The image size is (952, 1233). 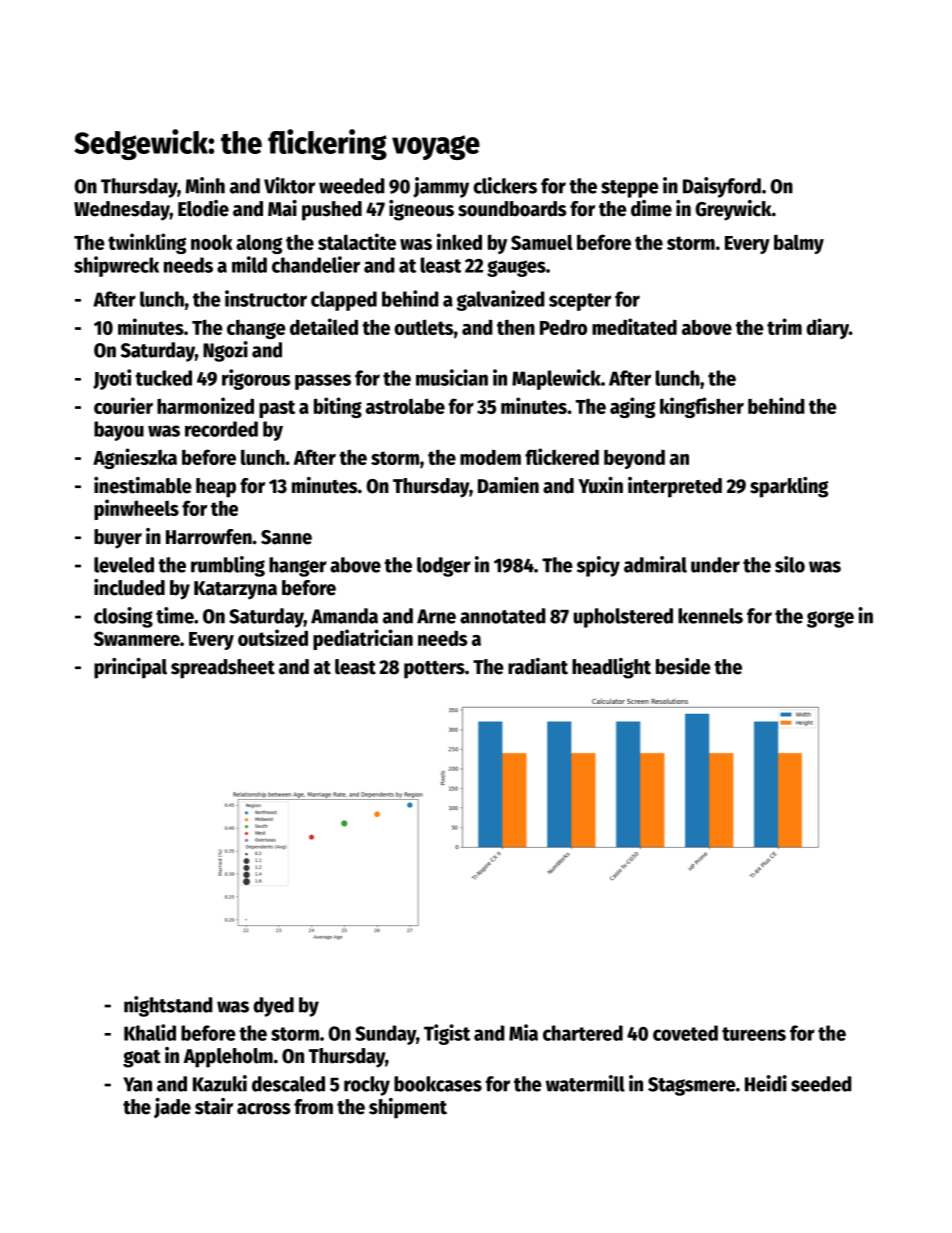 I want to click on beside, so click(x=683, y=666).
